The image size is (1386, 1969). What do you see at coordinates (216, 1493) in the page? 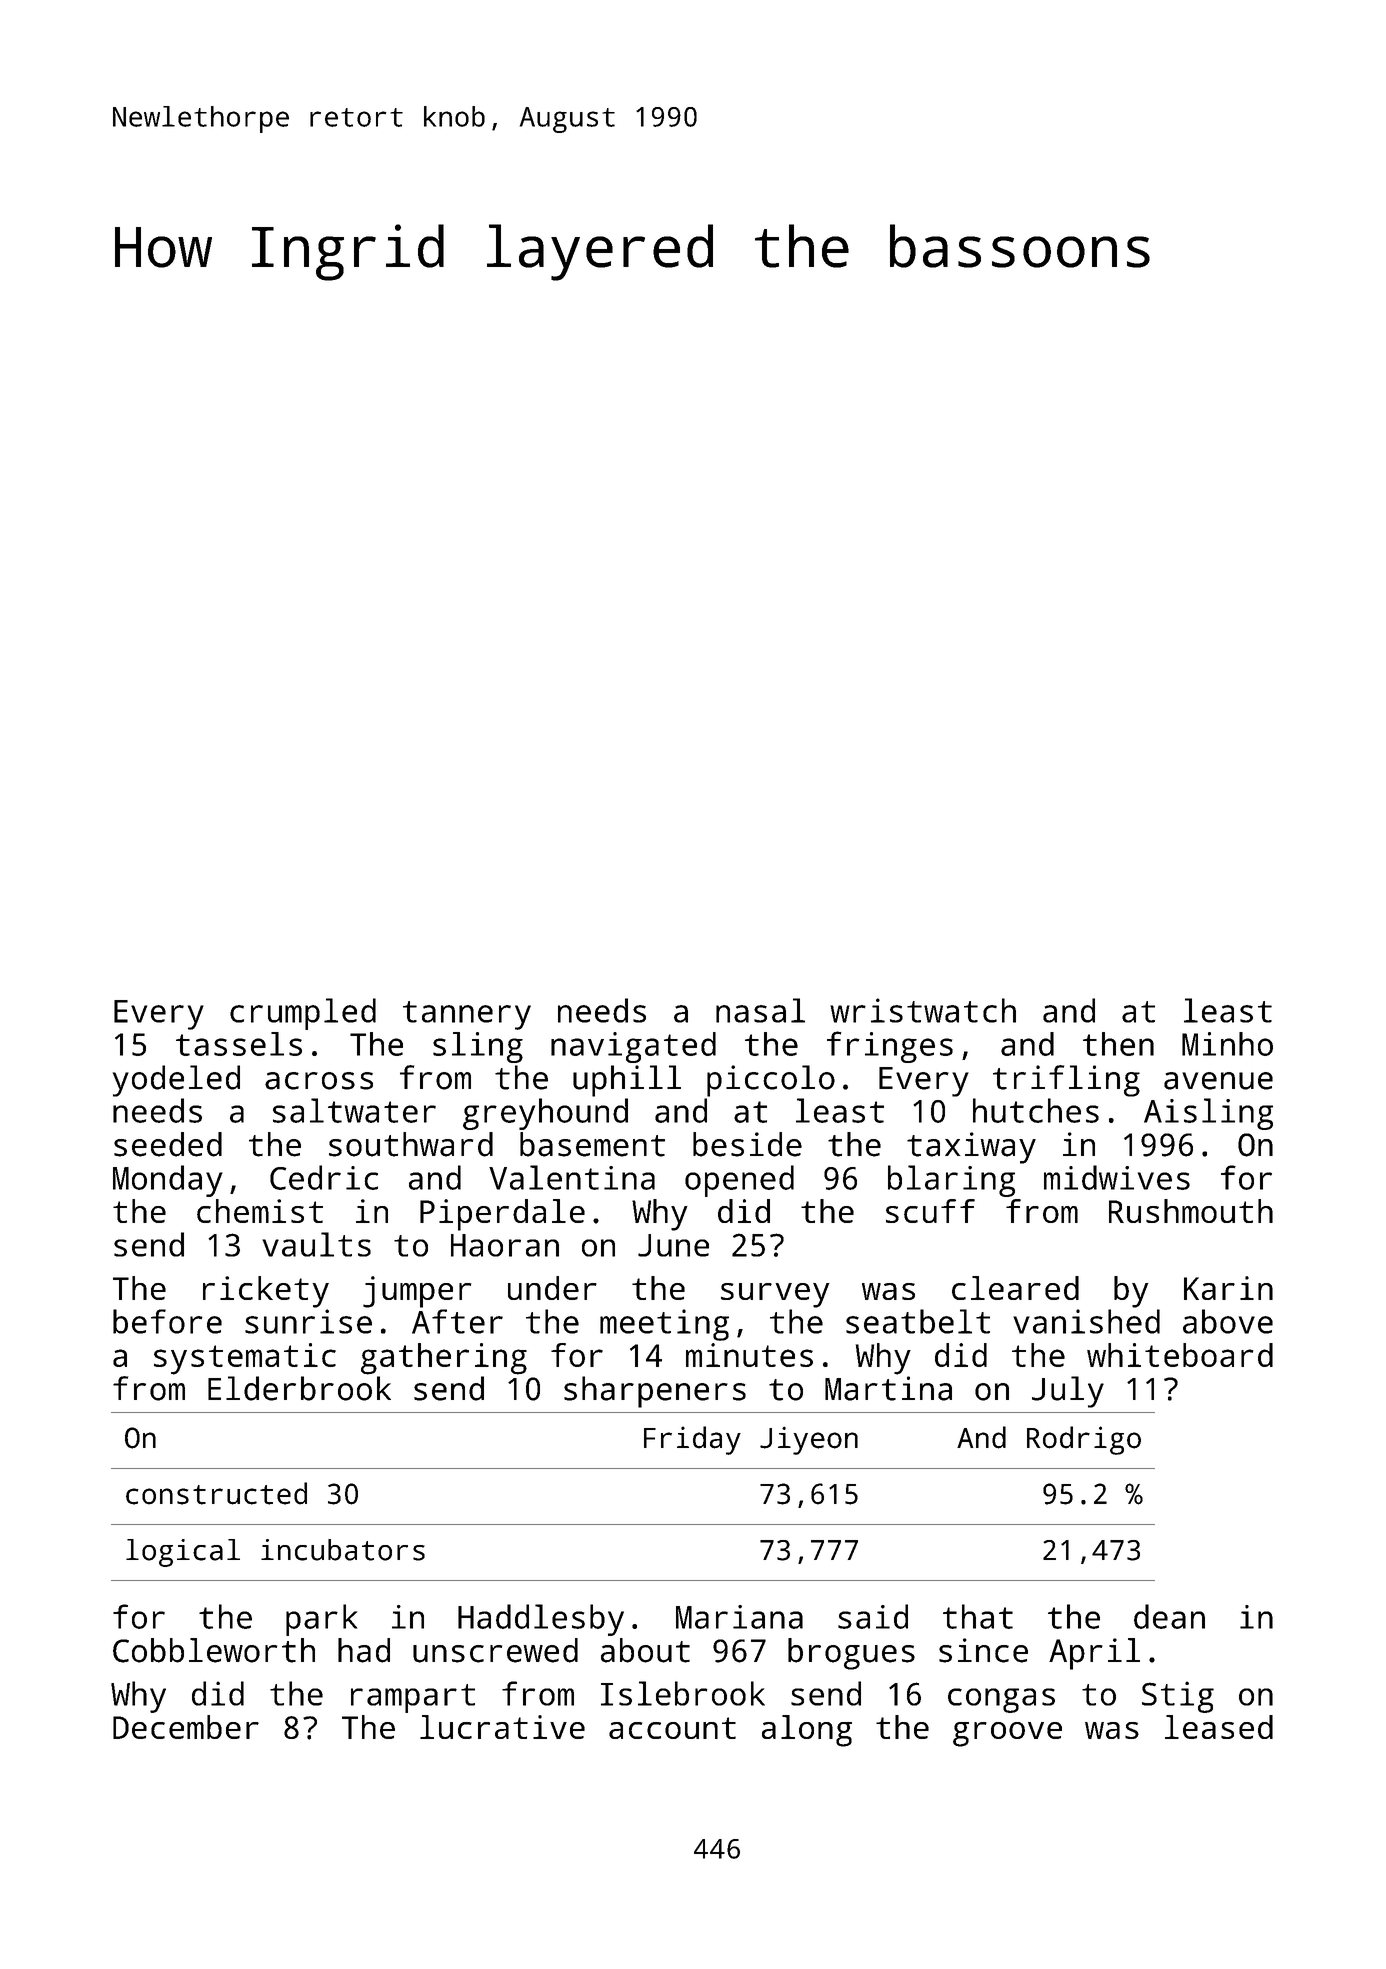
I see `constructed` at bounding box center [216, 1493].
